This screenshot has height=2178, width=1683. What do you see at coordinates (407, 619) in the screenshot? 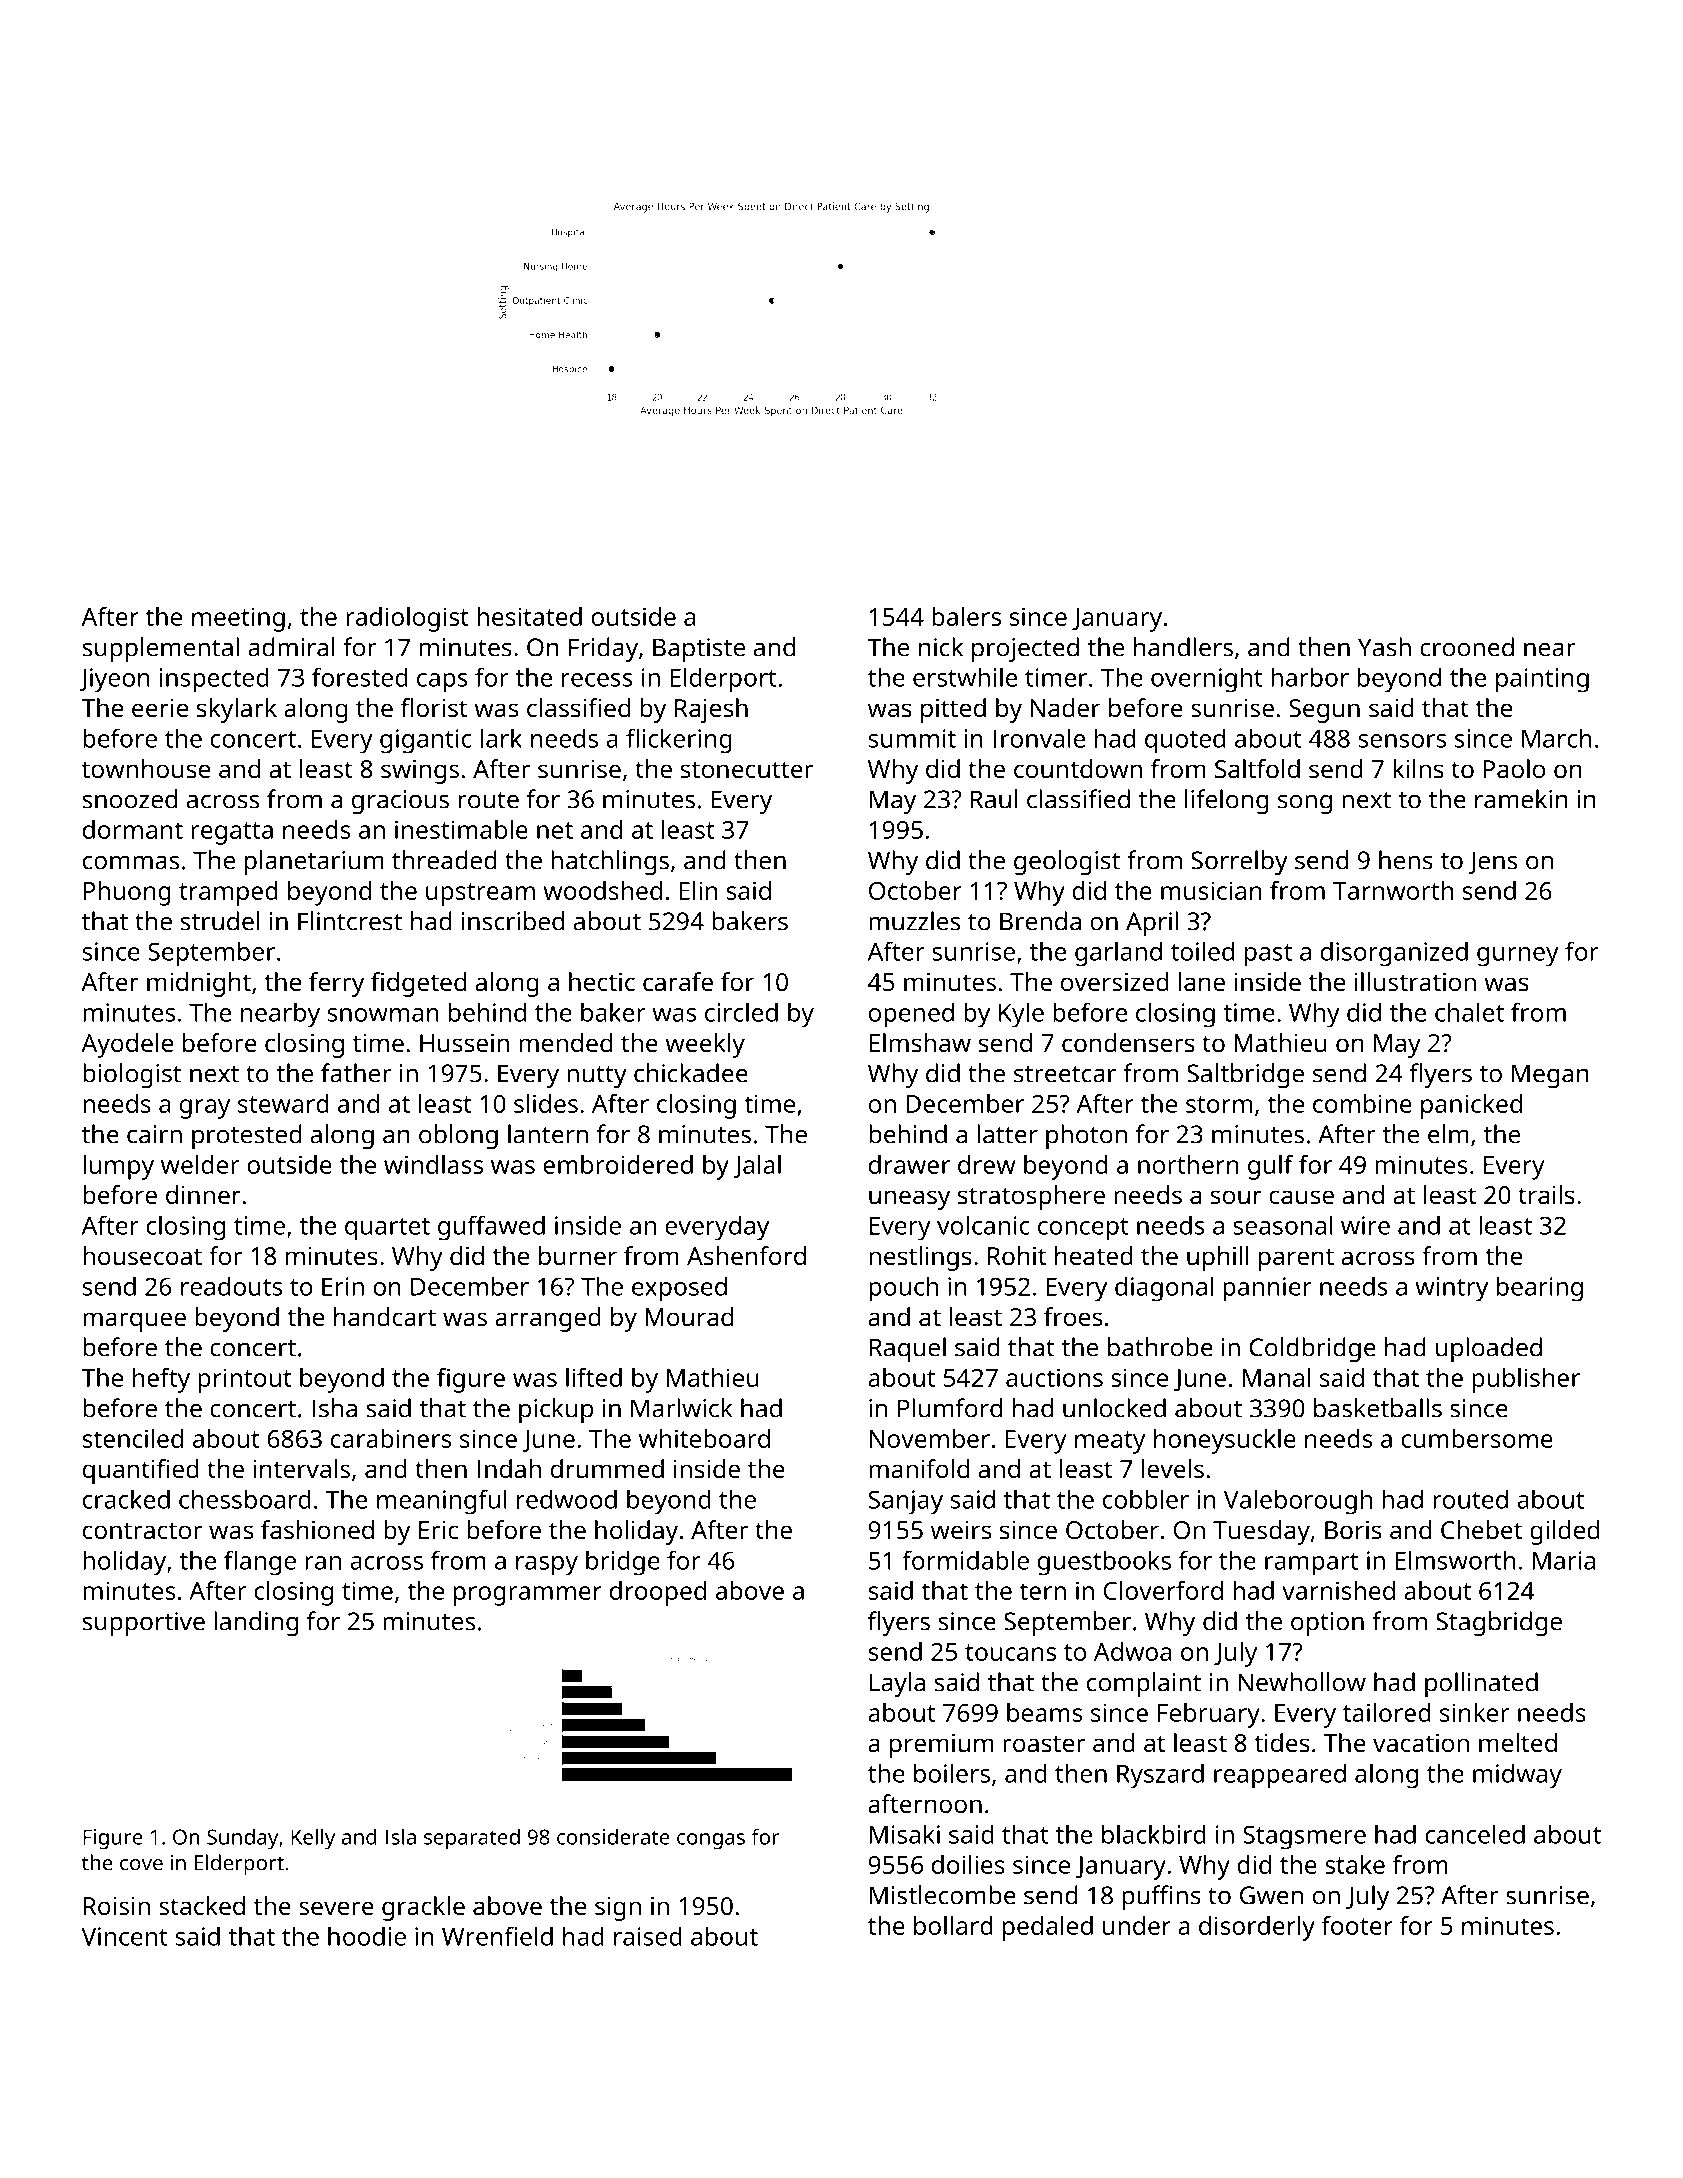
I see `radiologist` at bounding box center [407, 619].
